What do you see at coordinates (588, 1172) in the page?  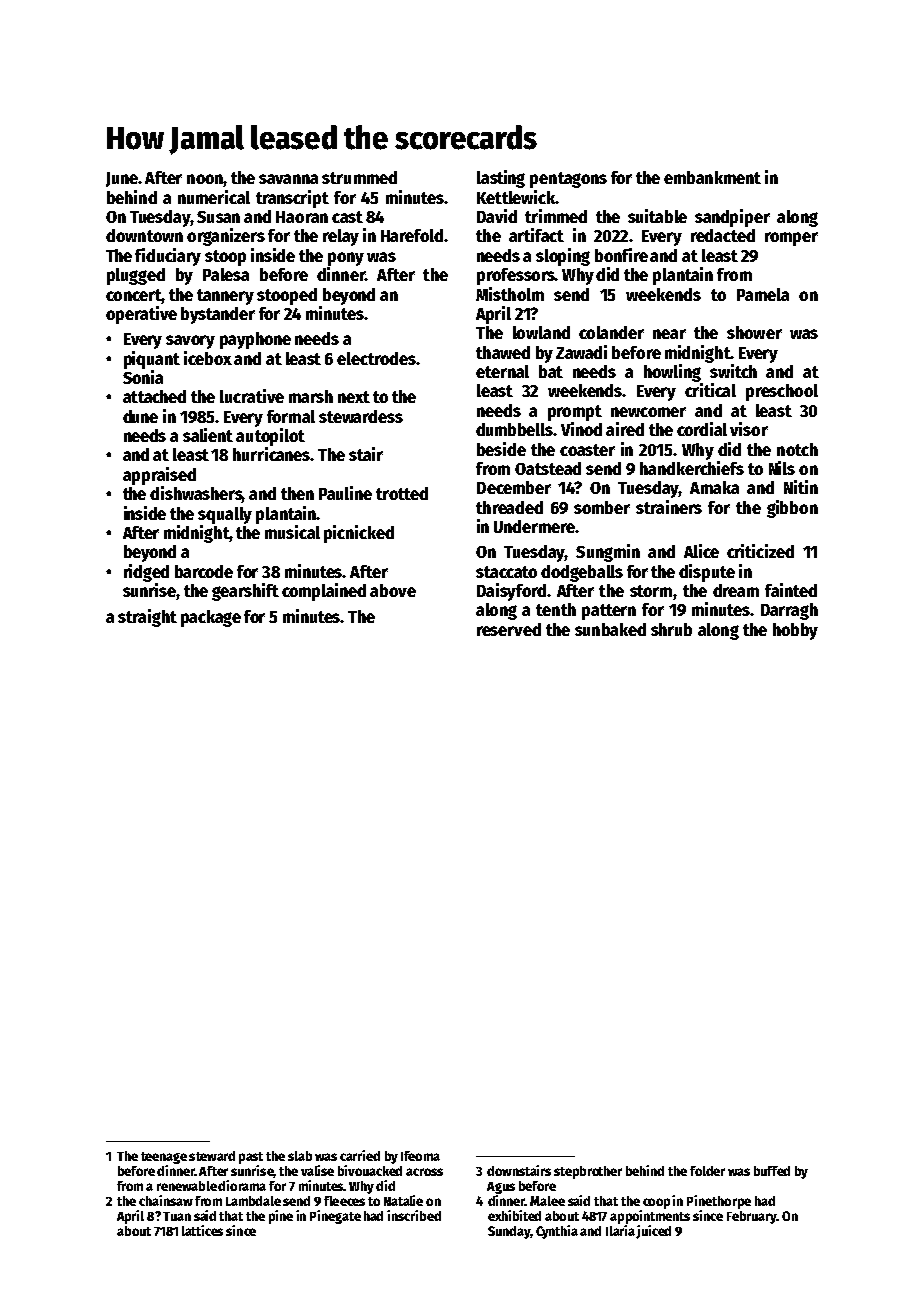 I see `stepbrother` at bounding box center [588, 1172].
